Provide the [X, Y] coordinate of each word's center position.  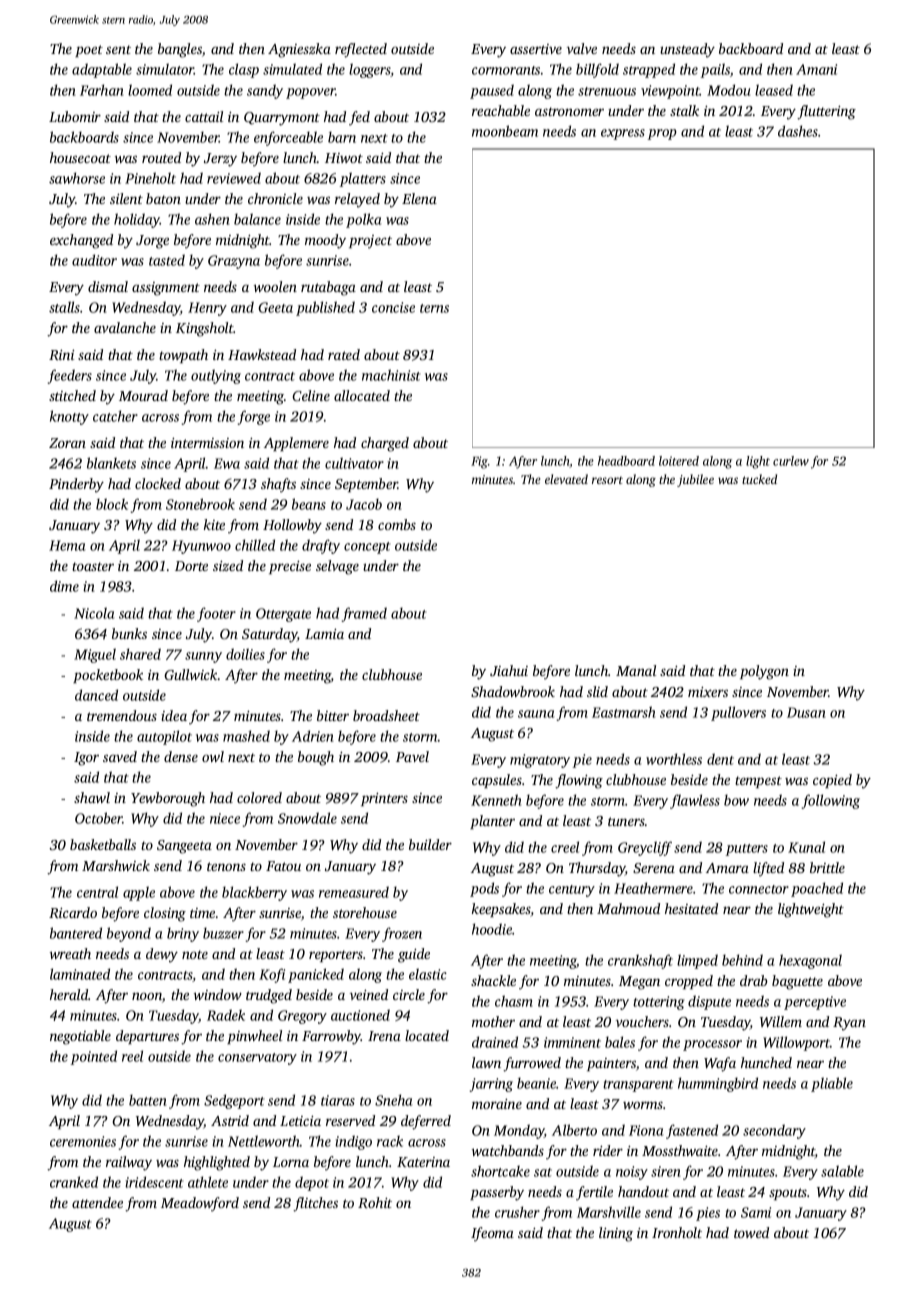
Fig [479, 462]
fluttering [826, 112]
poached [817, 889]
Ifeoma [492, 1234]
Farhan [102, 90]
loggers [370, 70]
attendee [97, 1202]
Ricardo [73, 912]
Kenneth [496, 800]
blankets [111, 463]
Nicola [94, 613]
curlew [791, 461]
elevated [566, 479]
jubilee [695, 480]
